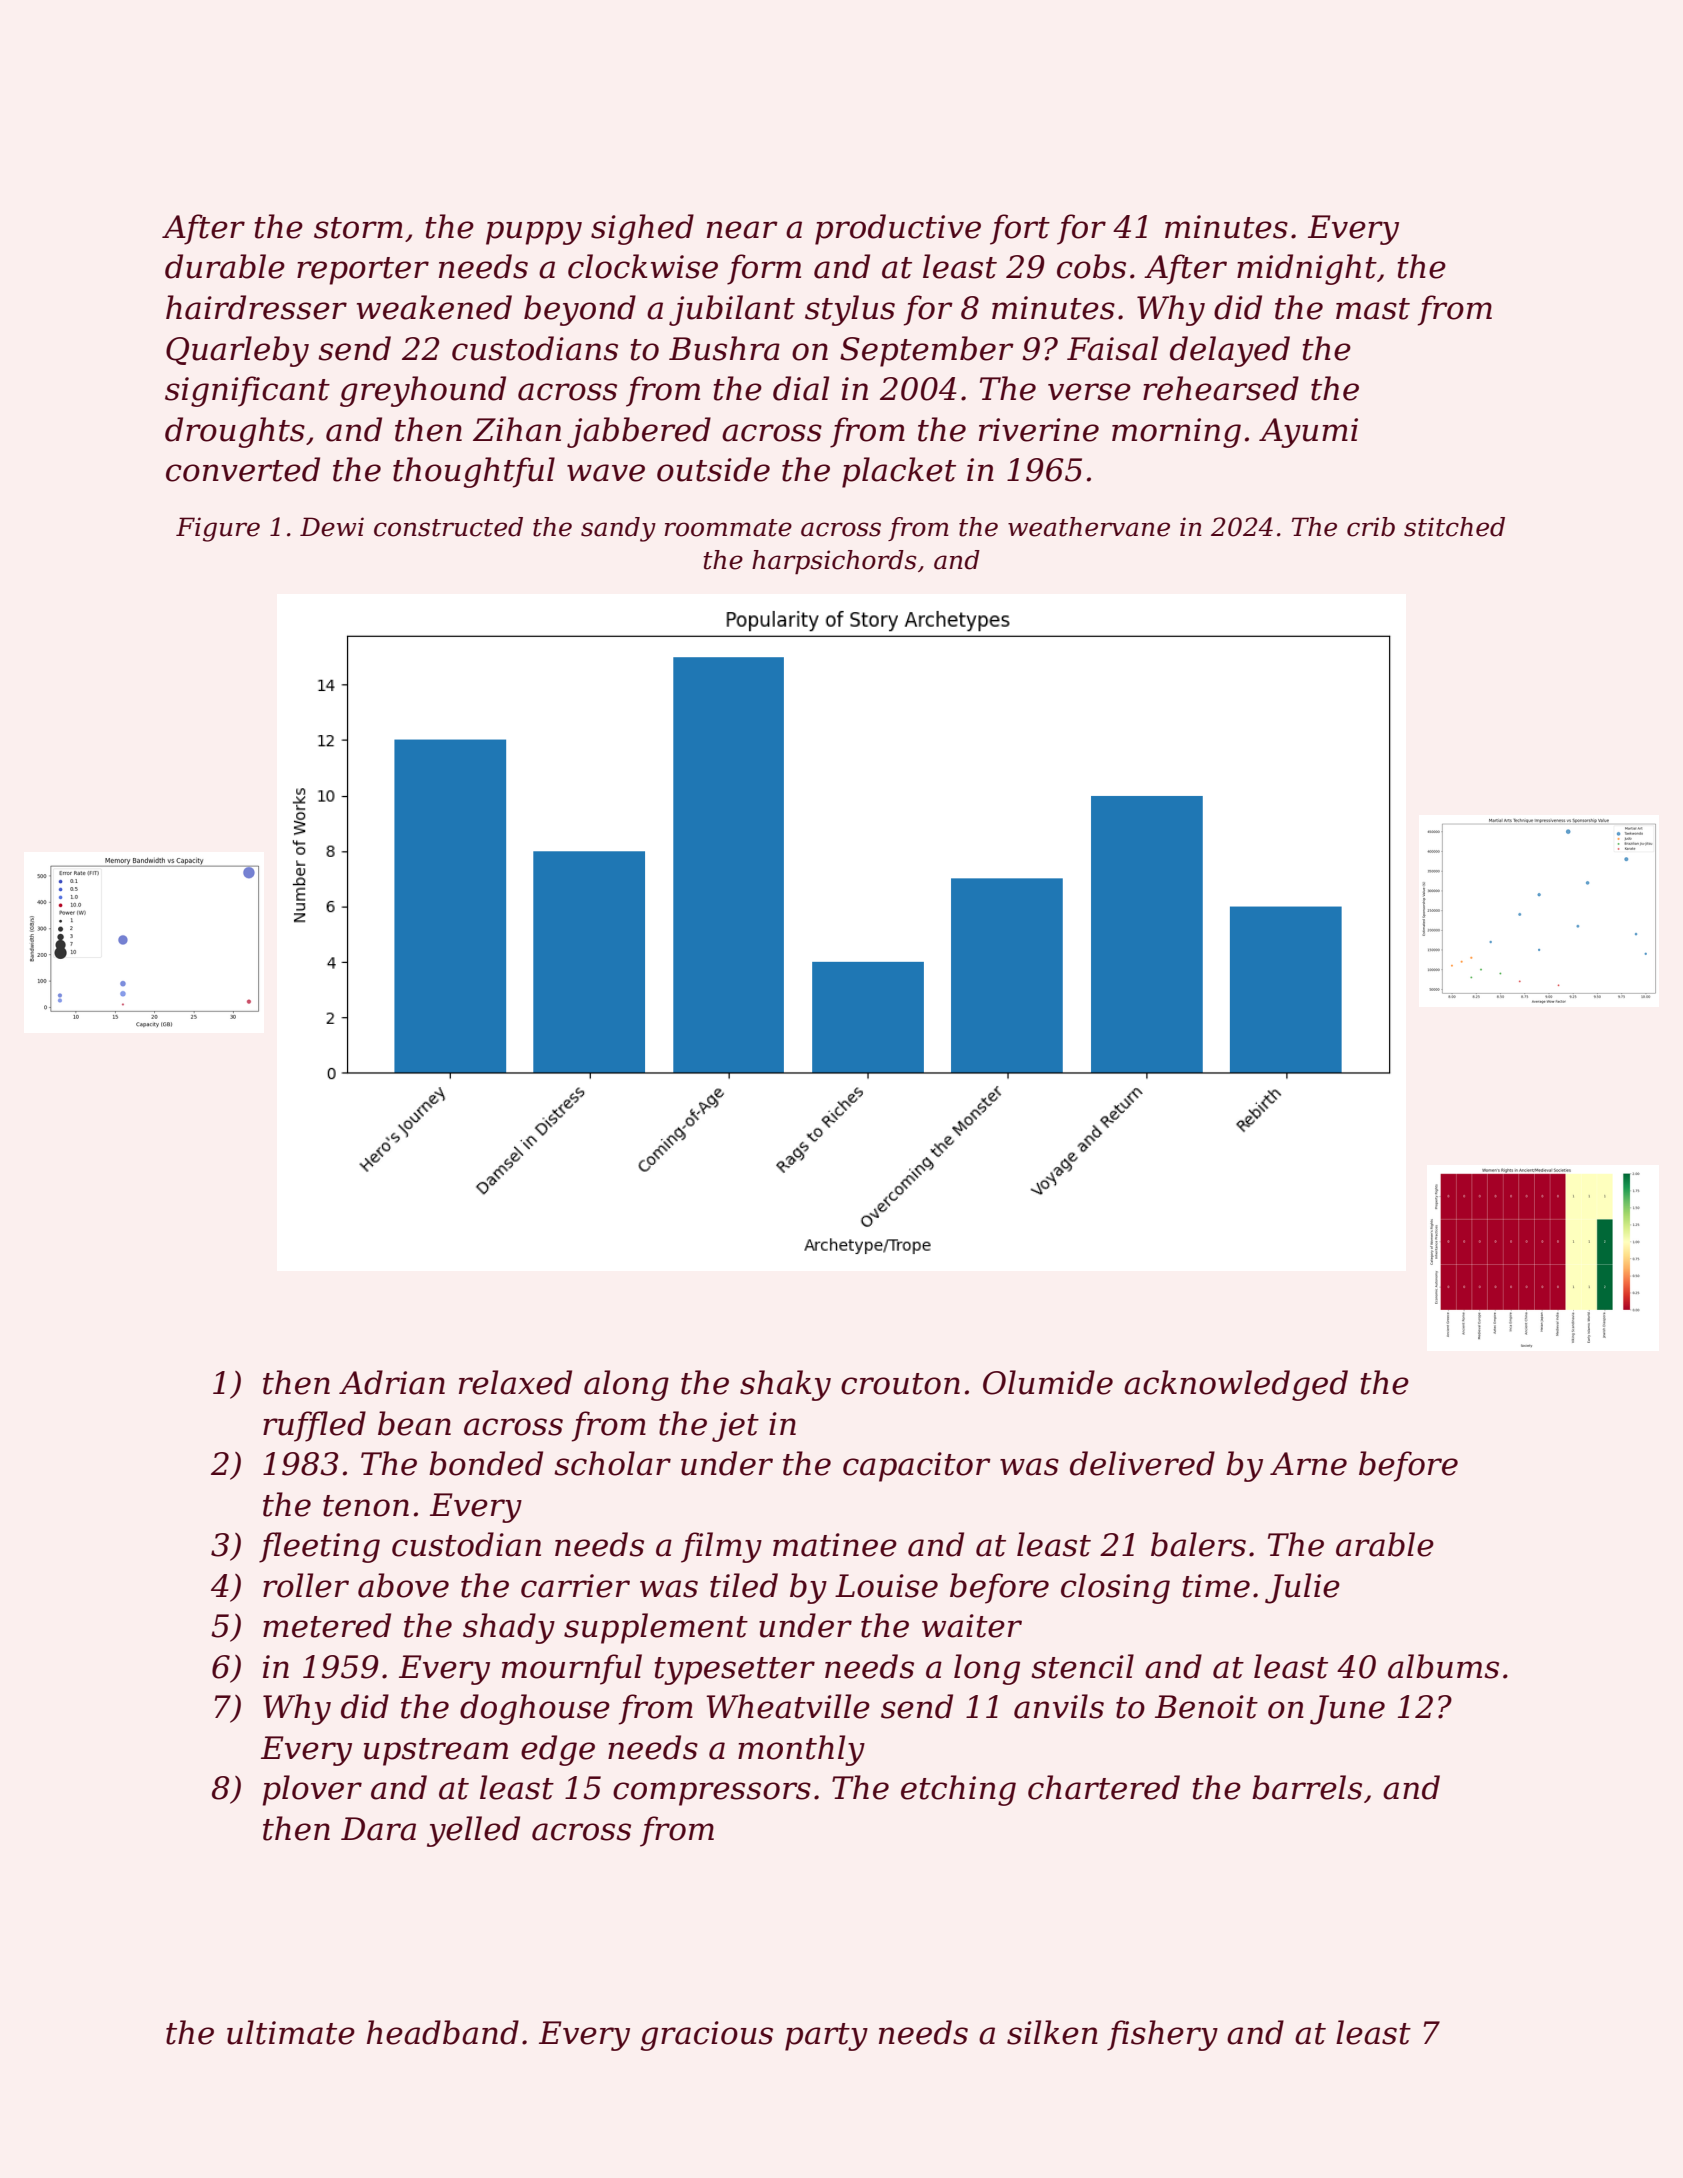 This screenshot has width=1683, height=2178. I want to click on delivered, so click(1142, 1463).
